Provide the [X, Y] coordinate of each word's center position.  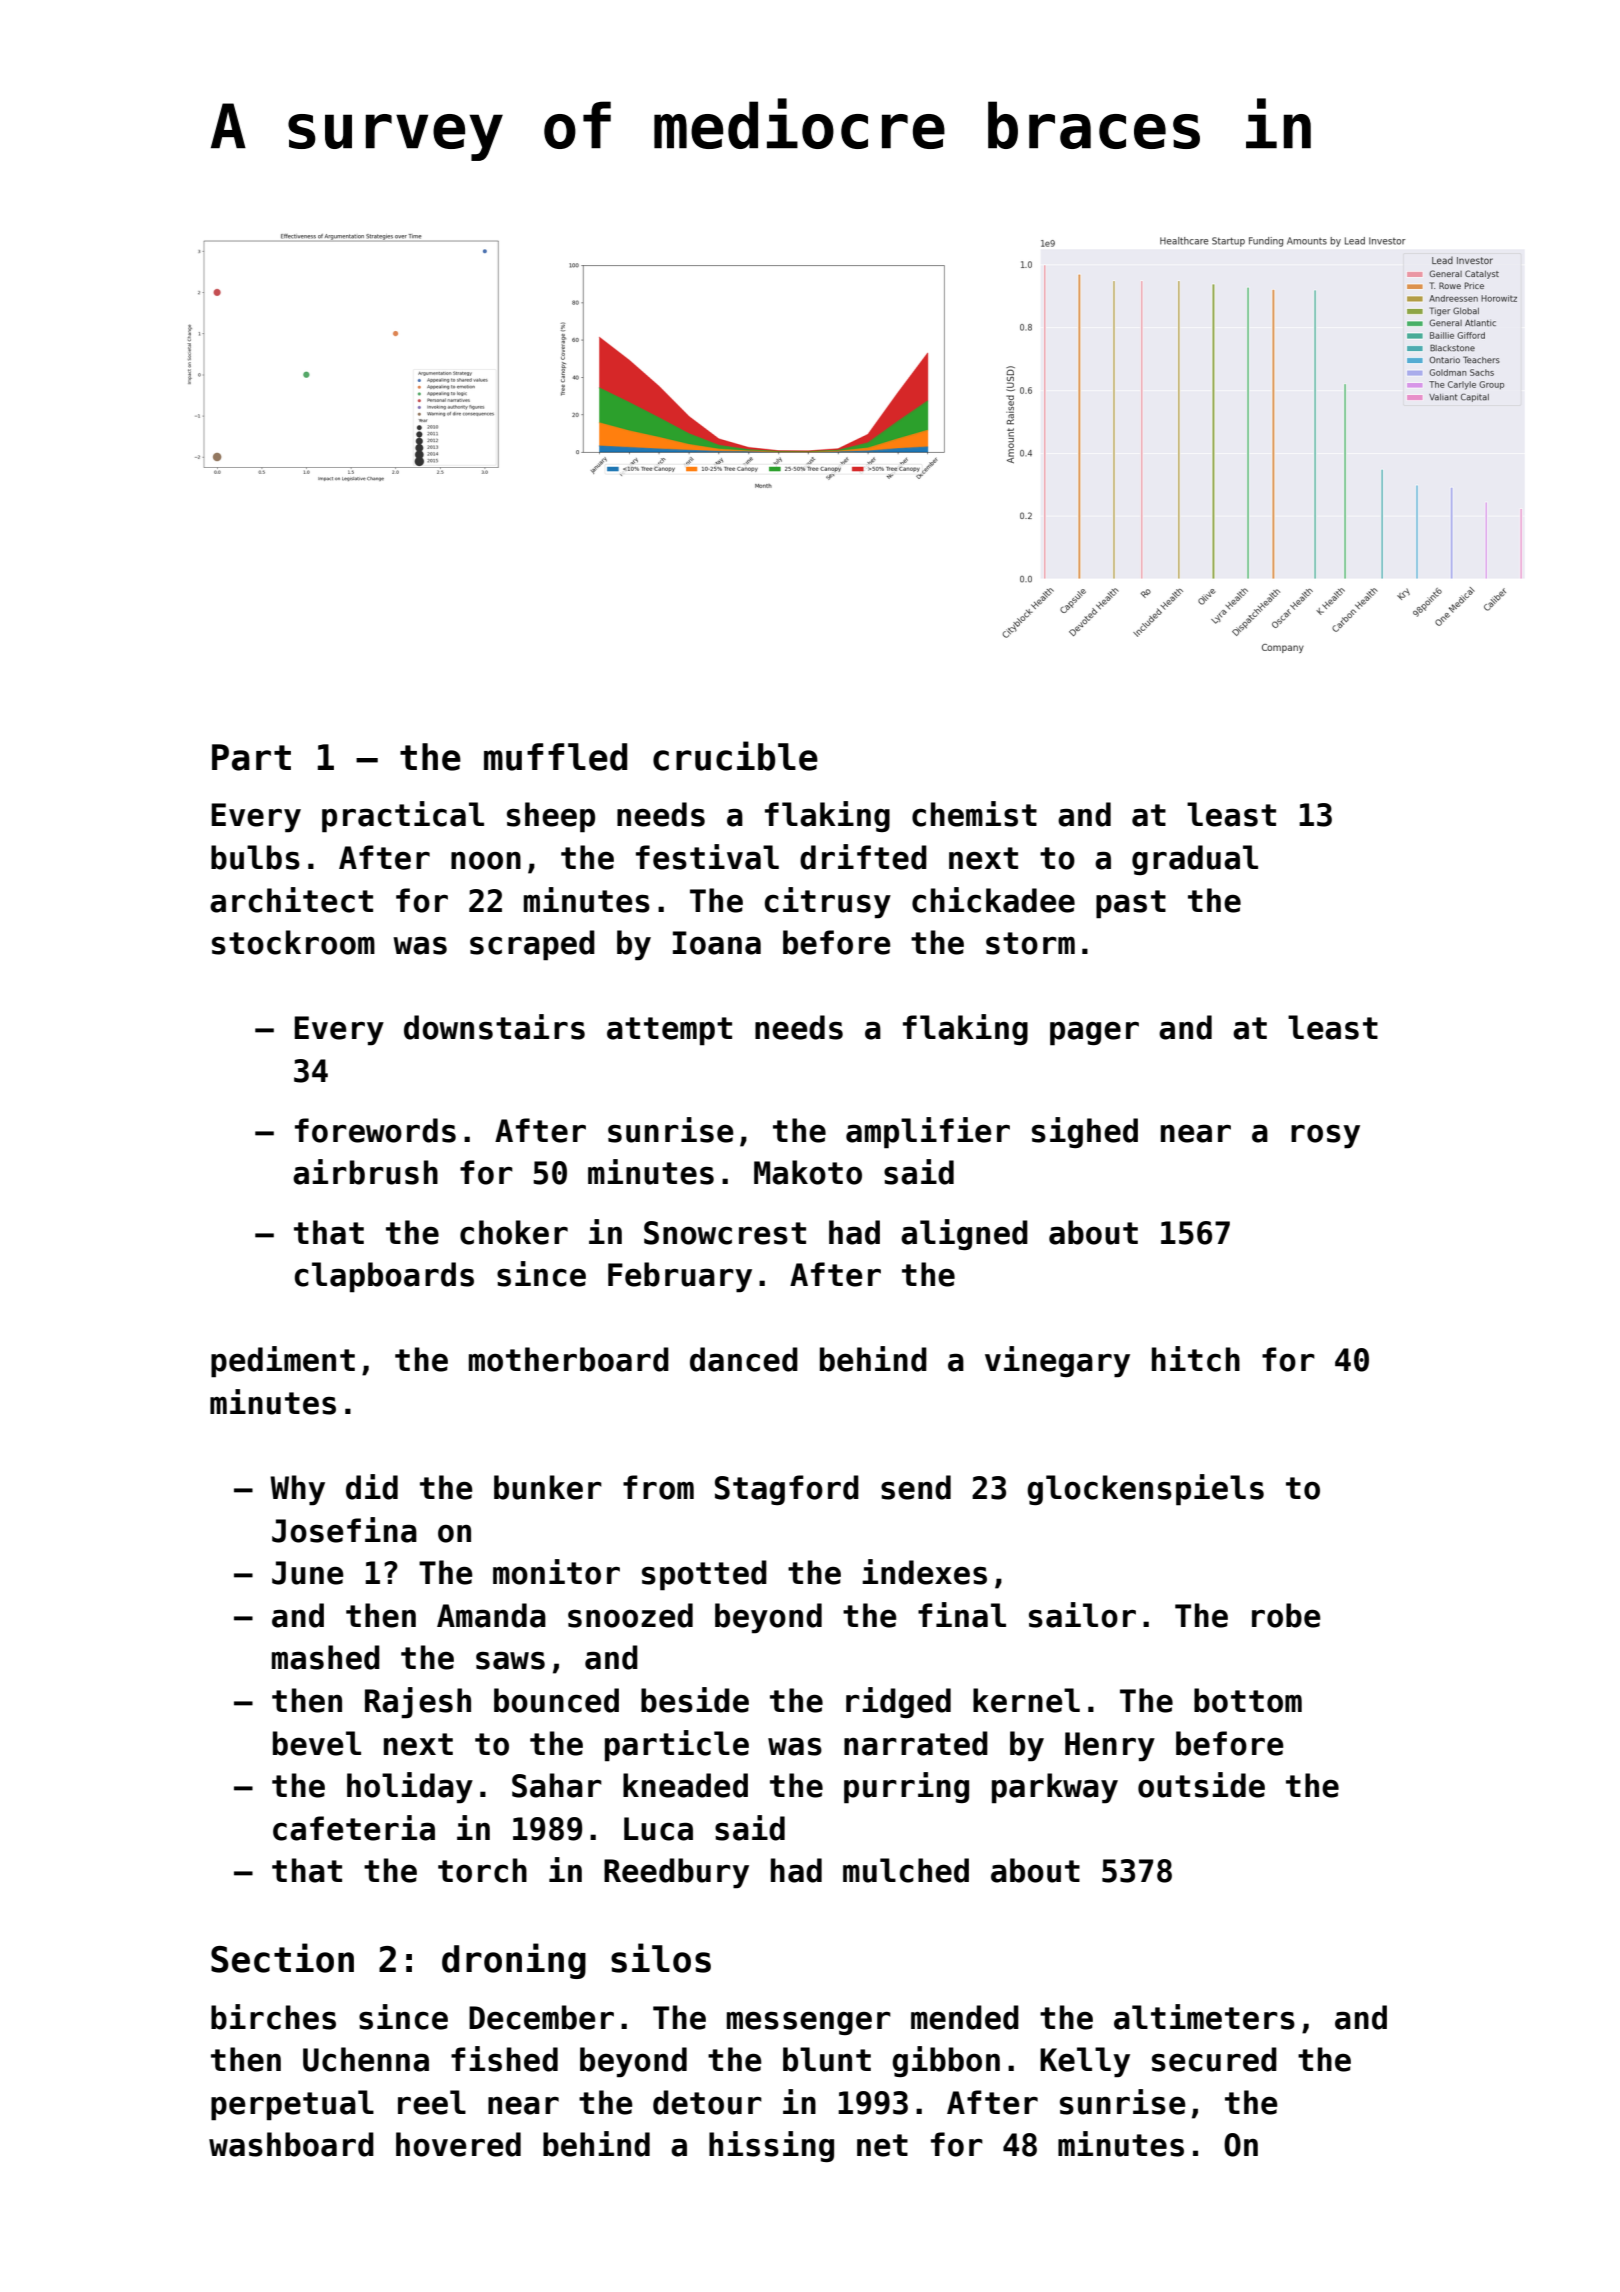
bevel [317, 1743]
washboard [291, 2144]
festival [707, 857]
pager [1094, 1033]
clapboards [384, 1277]
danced [744, 1359]
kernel [1026, 1700]
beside [695, 1700]
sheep [551, 817]
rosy [1325, 1137]
